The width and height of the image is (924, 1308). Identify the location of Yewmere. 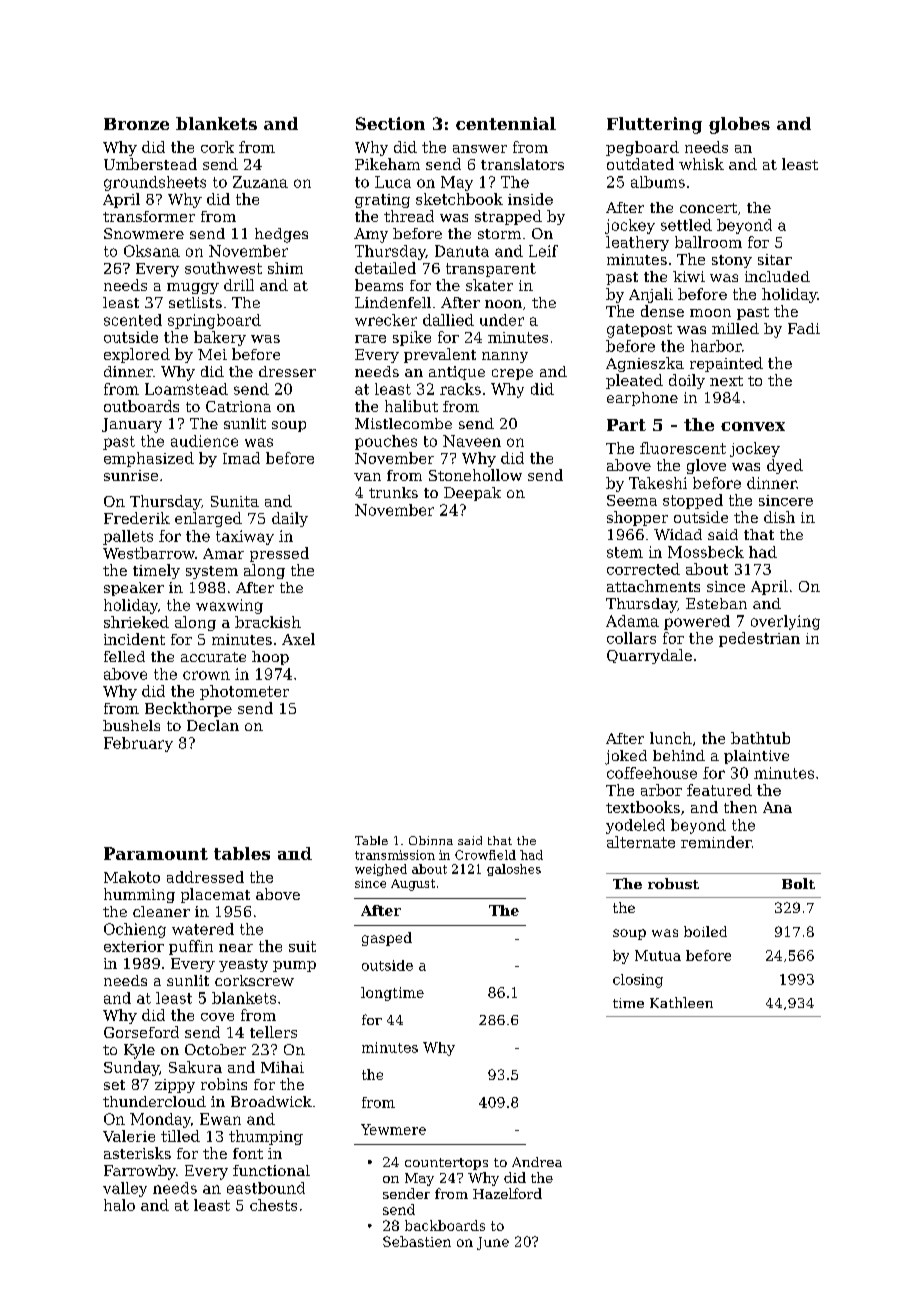
(393, 1129).
